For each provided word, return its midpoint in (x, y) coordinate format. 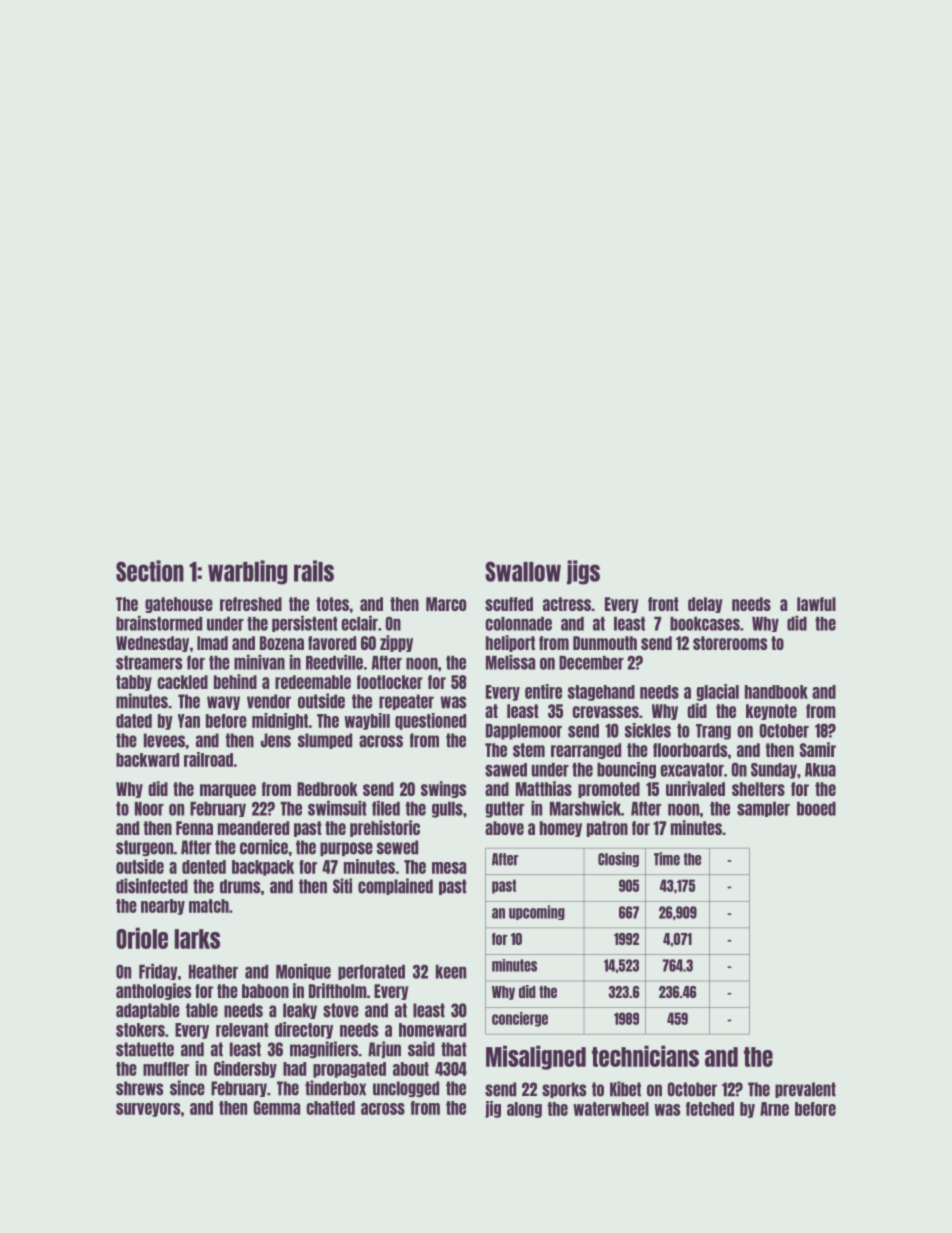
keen (451, 972)
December (591, 663)
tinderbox (335, 1088)
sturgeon (145, 848)
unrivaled (695, 788)
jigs (583, 572)
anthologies (153, 991)
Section (150, 571)
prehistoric (385, 828)
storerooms (730, 643)
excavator (692, 770)
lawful (816, 604)
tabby (134, 683)
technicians (645, 1056)
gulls (447, 810)
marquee (228, 791)
